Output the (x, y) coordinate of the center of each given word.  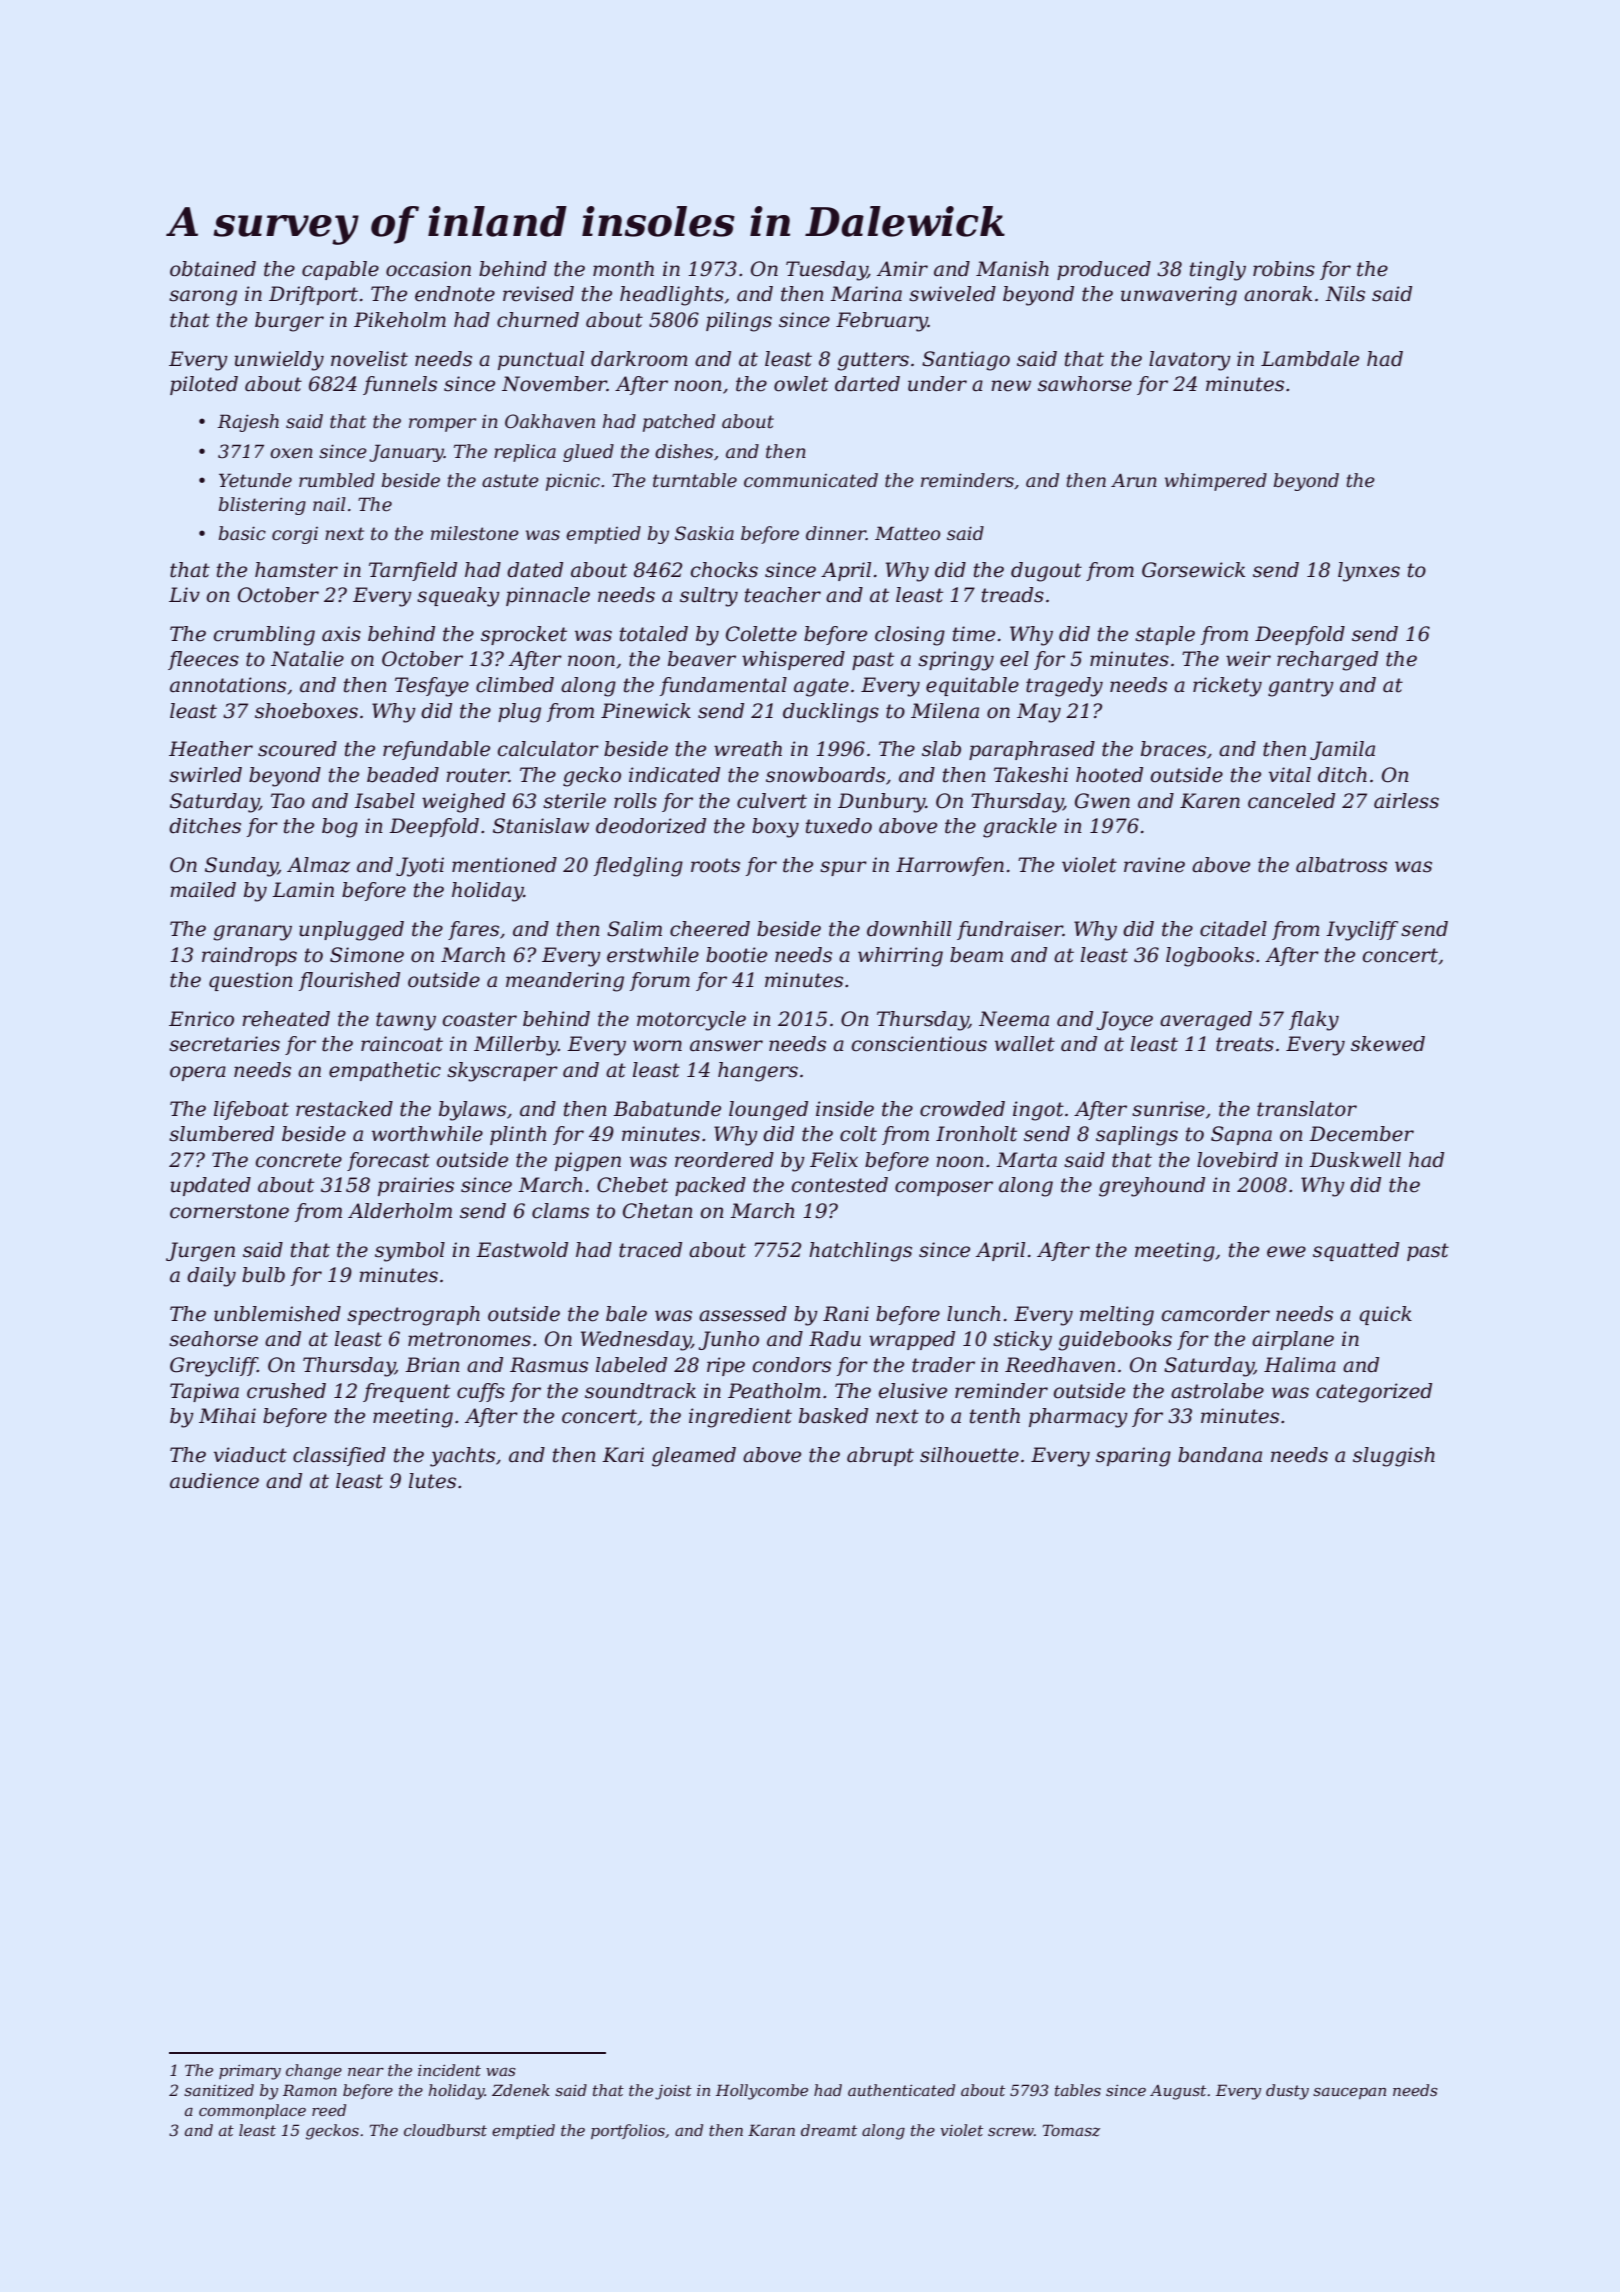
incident (449, 2070)
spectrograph (413, 1316)
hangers (758, 1072)
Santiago (966, 361)
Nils (1345, 294)
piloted (204, 385)
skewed (1388, 1044)
